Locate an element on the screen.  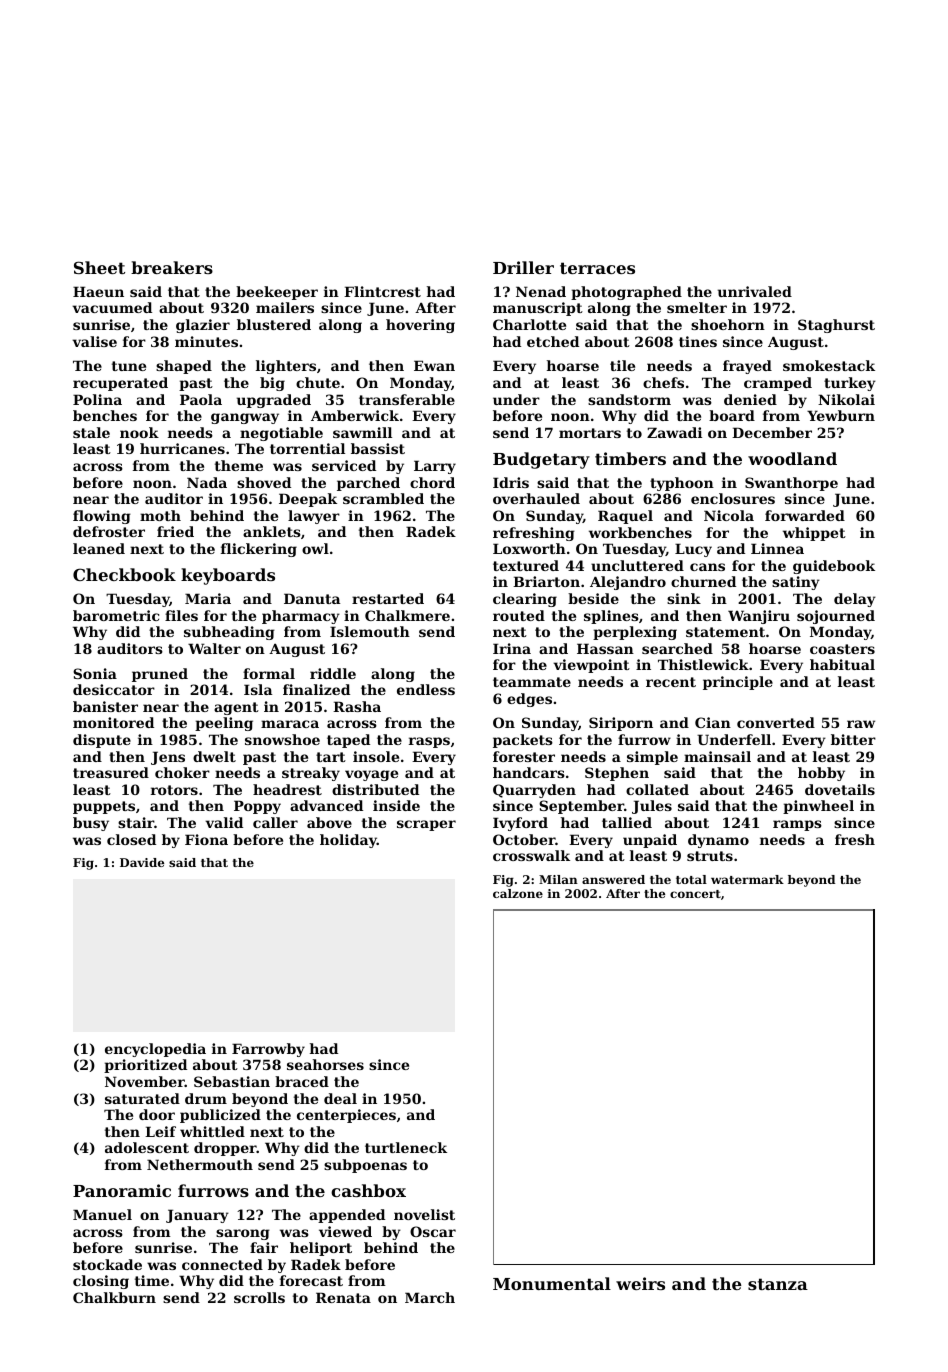
mainsail is located at coordinates (717, 756).
